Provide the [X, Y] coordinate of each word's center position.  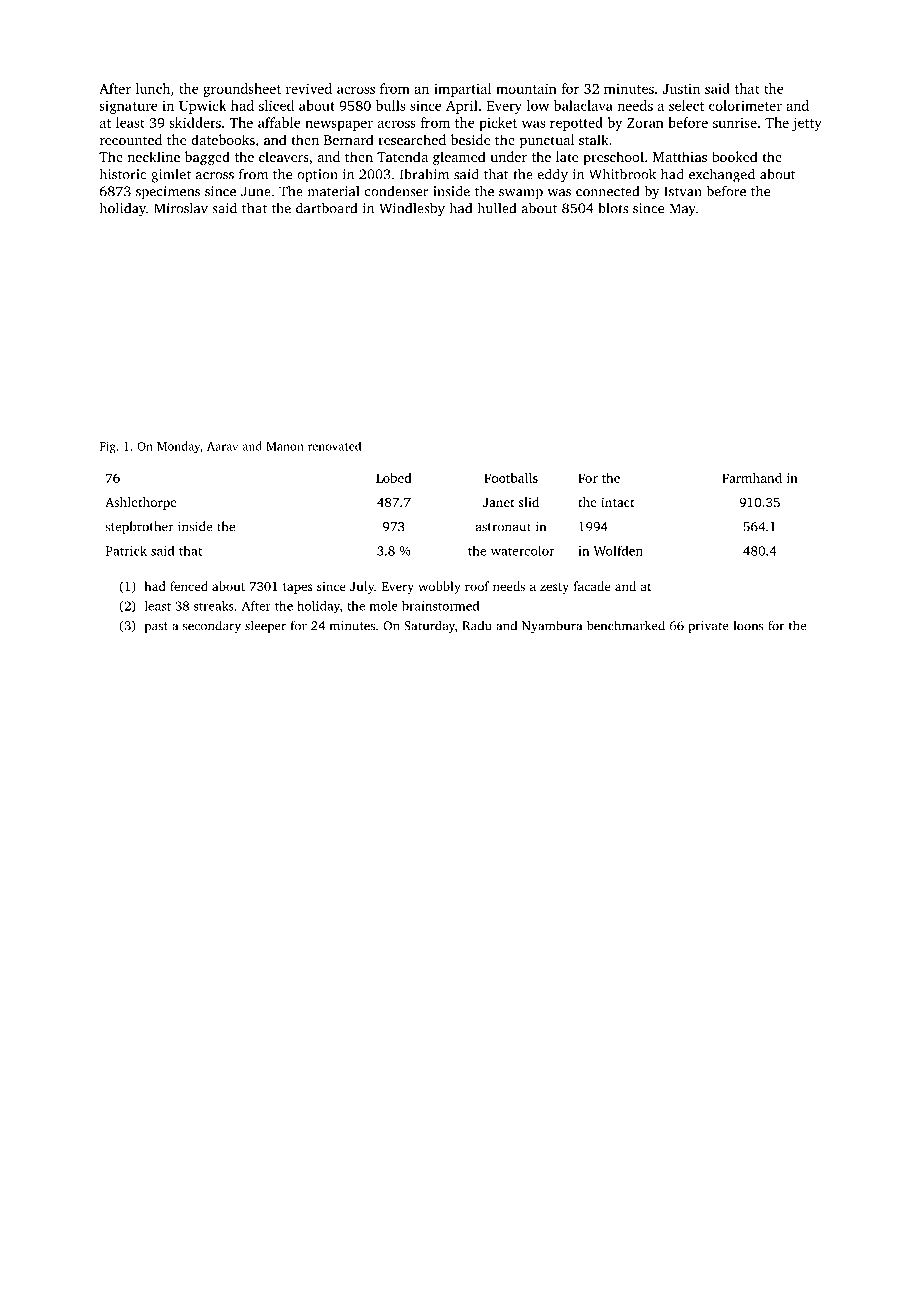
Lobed [394, 478]
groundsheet [242, 90]
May [683, 210]
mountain [526, 88]
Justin [681, 88]
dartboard [327, 208]
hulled [497, 208]
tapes [297, 588]
